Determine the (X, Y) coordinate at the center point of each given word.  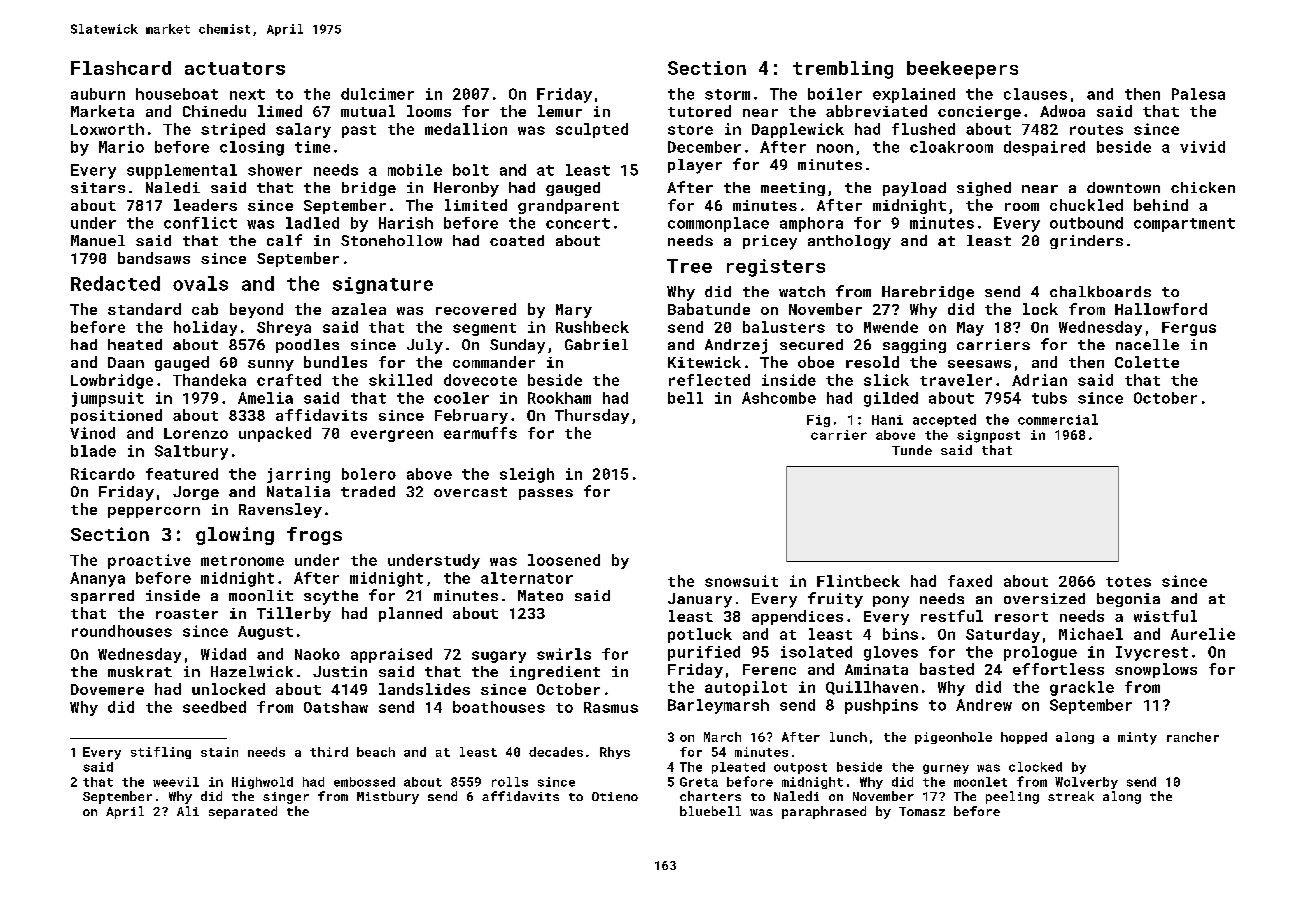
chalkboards (1100, 291)
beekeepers (962, 70)
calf (284, 240)
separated (243, 812)
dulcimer (377, 94)
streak (1071, 796)
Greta (699, 782)
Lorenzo (196, 433)
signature (383, 285)
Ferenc (769, 669)
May (970, 329)
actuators (235, 68)
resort (1021, 617)
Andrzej (736, 346)
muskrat (140, 671)
